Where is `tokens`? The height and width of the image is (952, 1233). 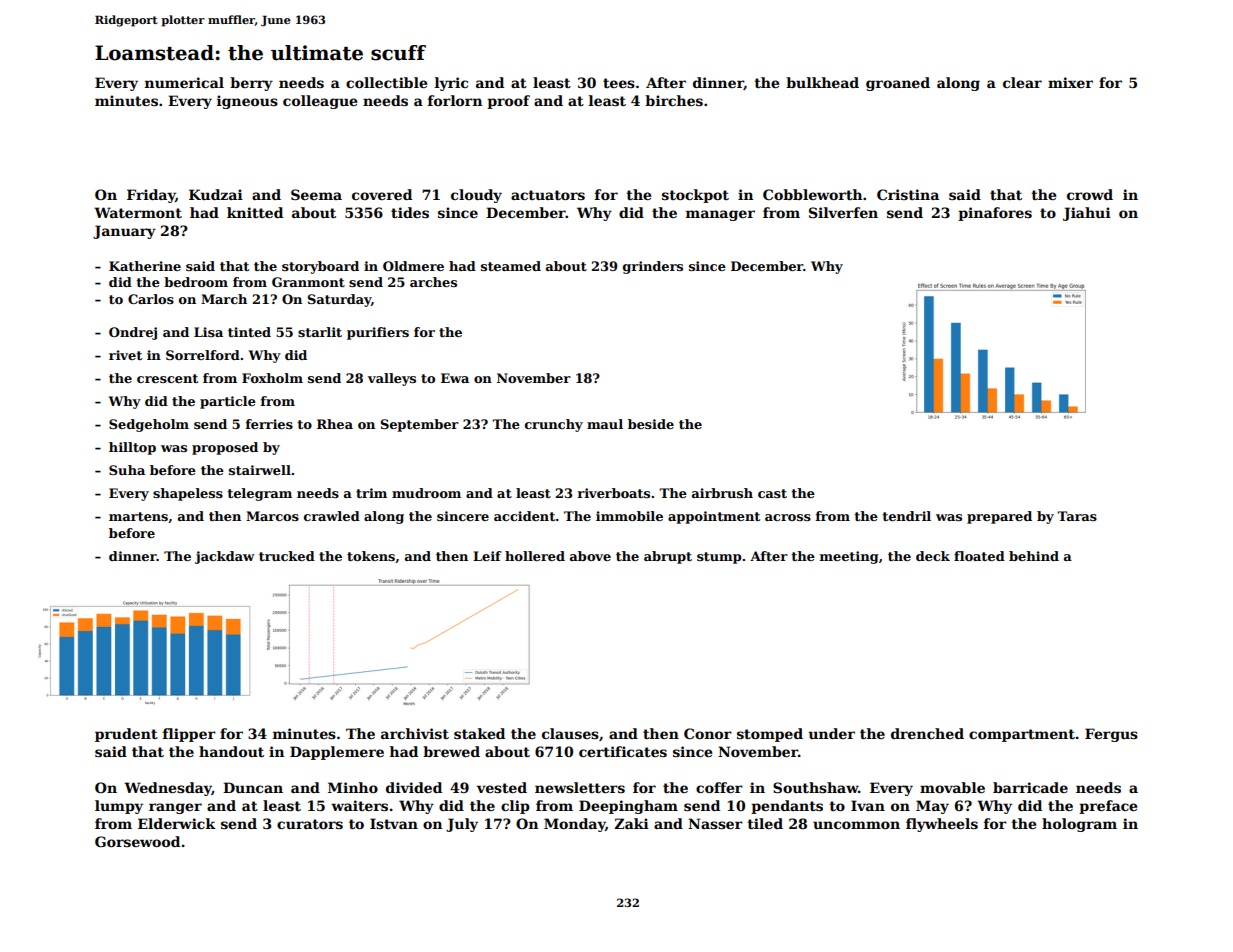 tokens is located at coordinates (371, 556).
